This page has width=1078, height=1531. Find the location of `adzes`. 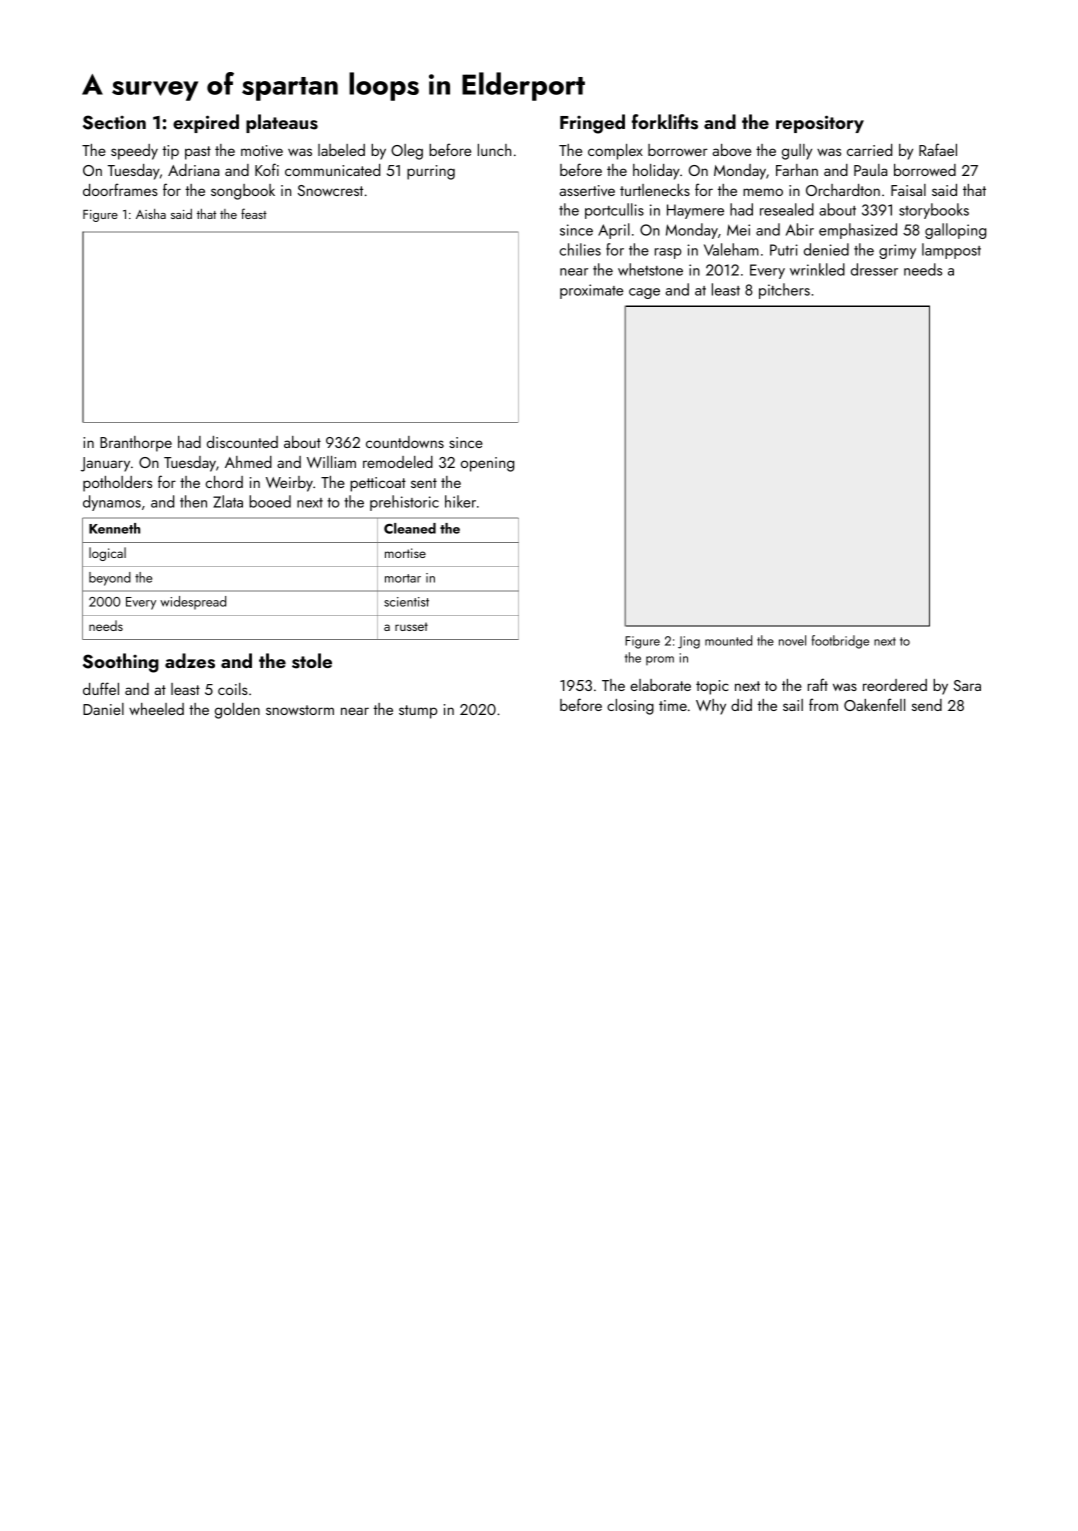

adzes is located at coordinates (190, 661).
